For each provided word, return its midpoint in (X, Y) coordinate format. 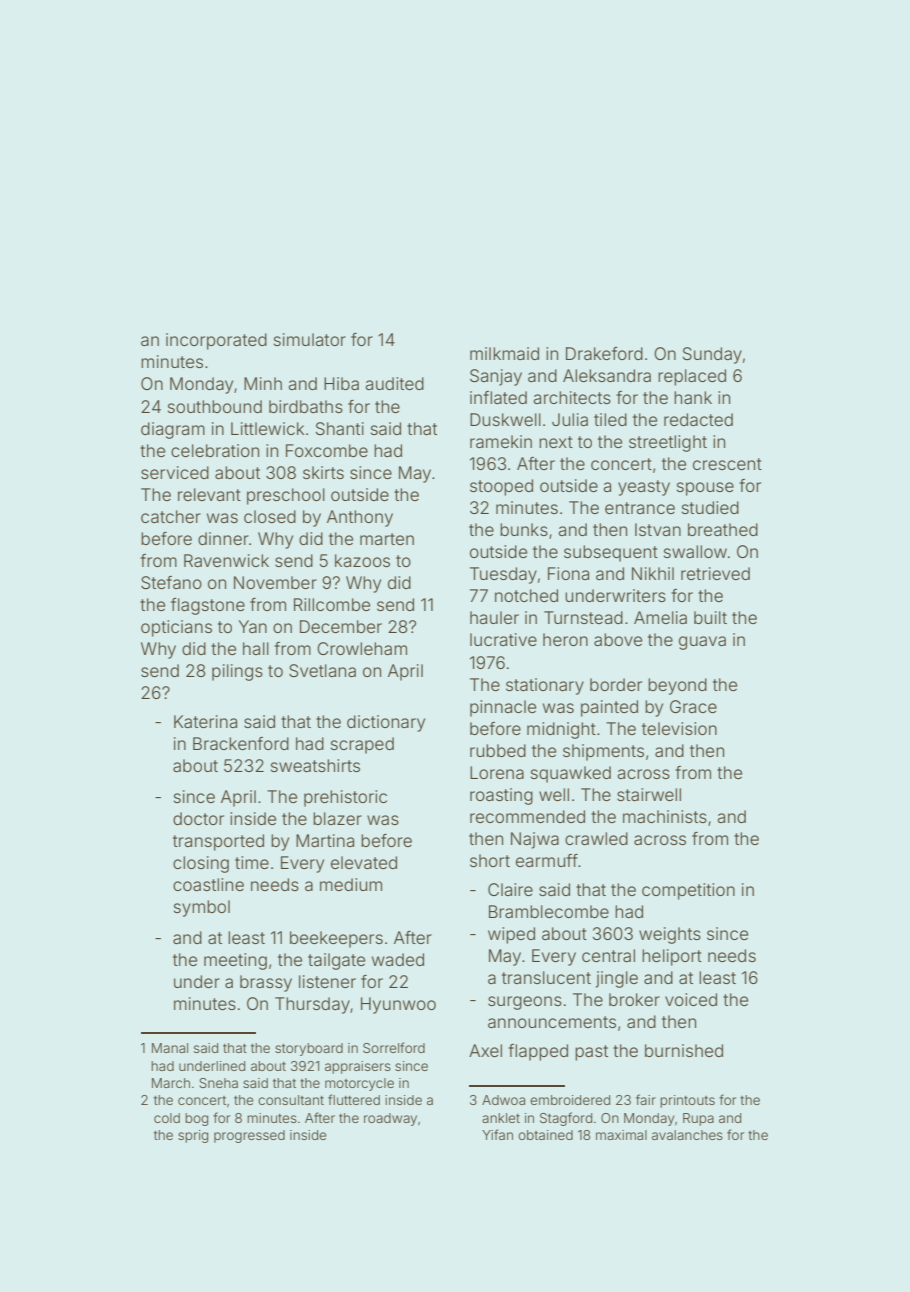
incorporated (216, 341)
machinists (665, 816)
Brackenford (241, 743)
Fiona (568, 573)
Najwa (535, 840)
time (252, 862)
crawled (596, 838)
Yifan (497, 1134)
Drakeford (604, 353)
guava (702, 643)
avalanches (687, 1135)
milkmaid (504, 353)
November (275, 582)
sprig (193, 1136)
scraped (362, 745)
